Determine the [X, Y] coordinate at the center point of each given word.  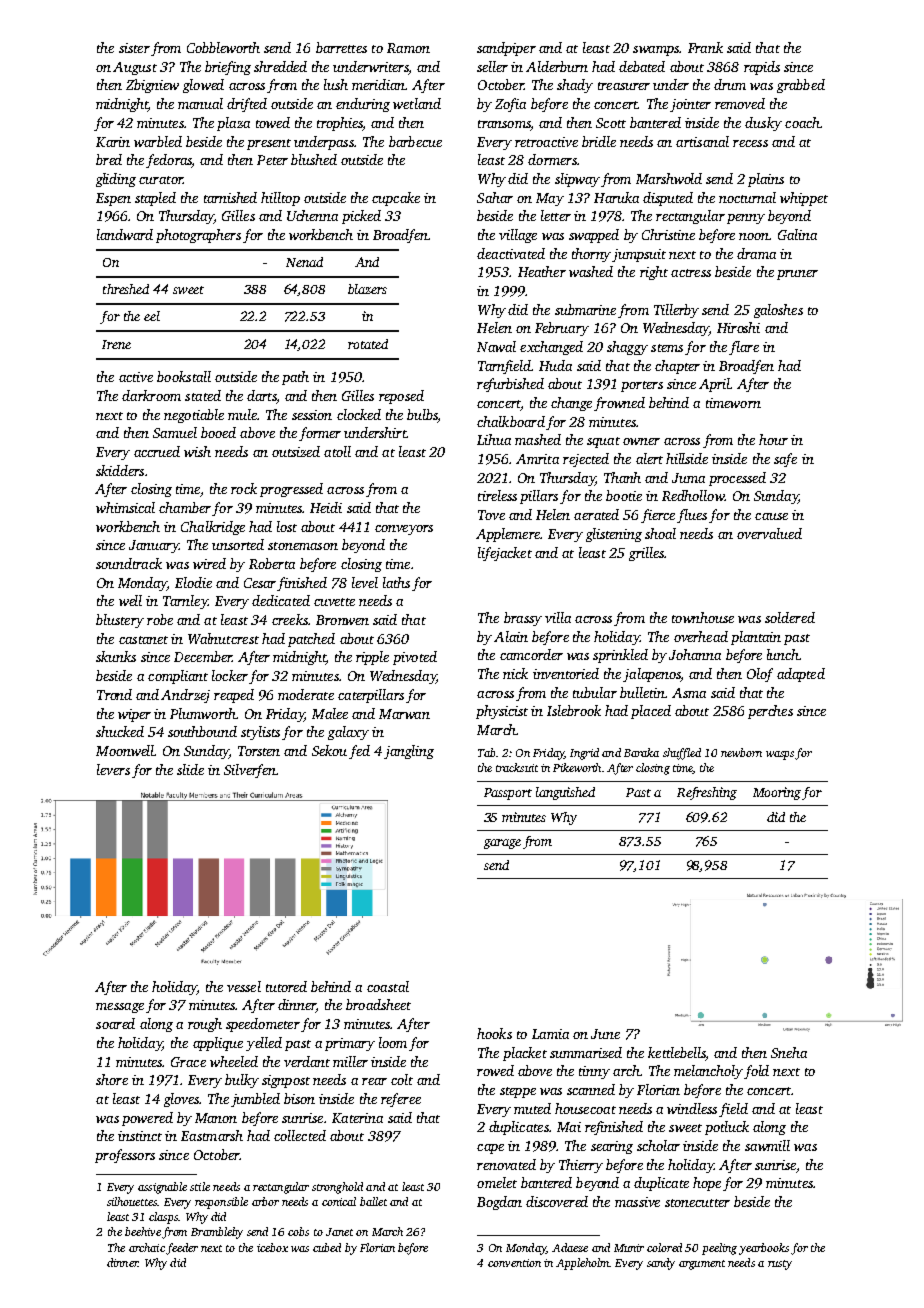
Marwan [404, 714]
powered [147, 1119]
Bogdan [499, 1203]
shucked [120, 731]
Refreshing [707, 793]
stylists [260, 733]
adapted [801, 675]
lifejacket [505, 554]
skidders [120, 470]
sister [134, 48]
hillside [687, 458]
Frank [705, 47]
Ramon [408, 48]
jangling [409, 752]
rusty [780, 1265]
